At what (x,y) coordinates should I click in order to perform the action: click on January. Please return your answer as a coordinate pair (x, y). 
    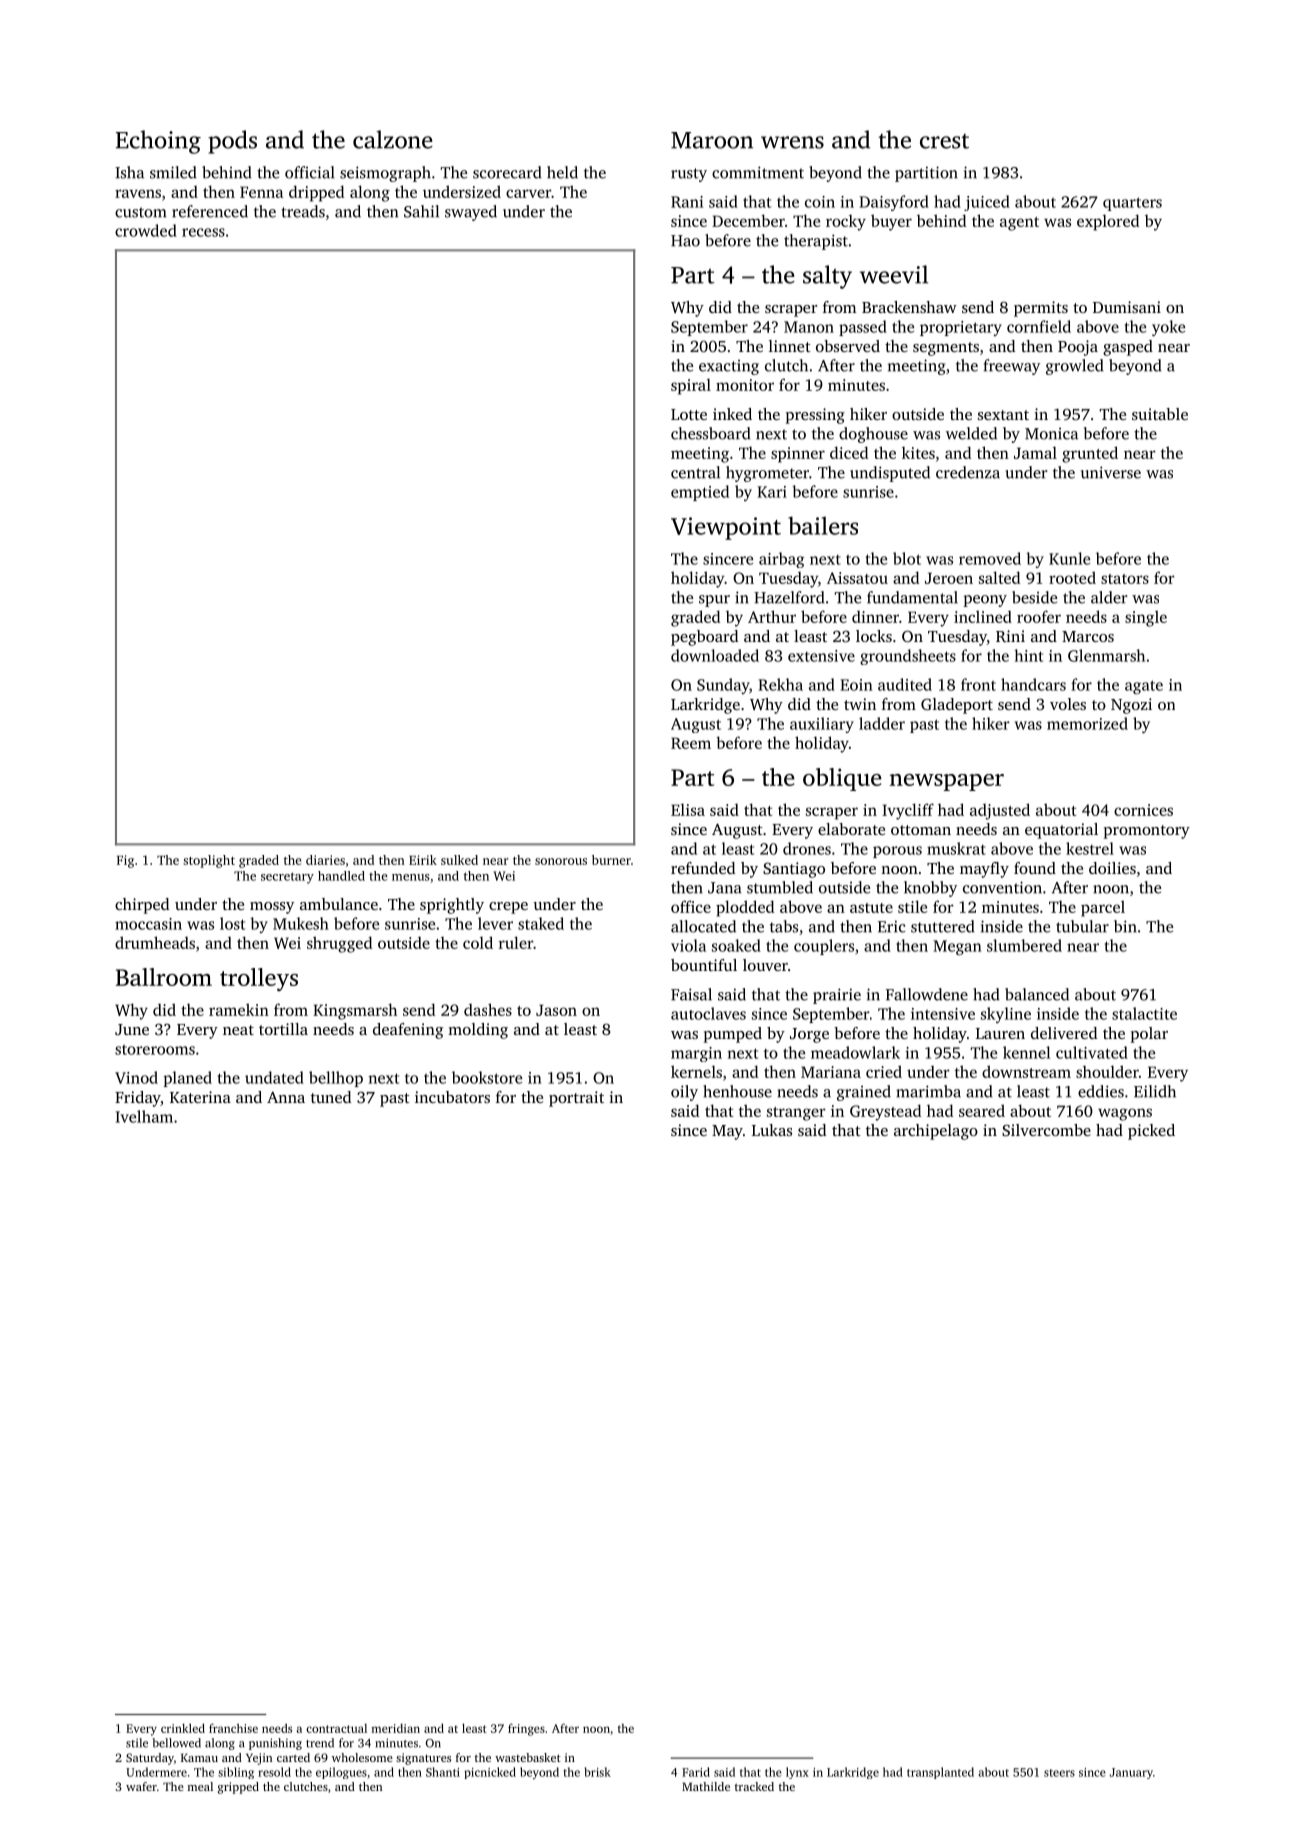
    Looking at the image, I should click on (1131, 1773).
